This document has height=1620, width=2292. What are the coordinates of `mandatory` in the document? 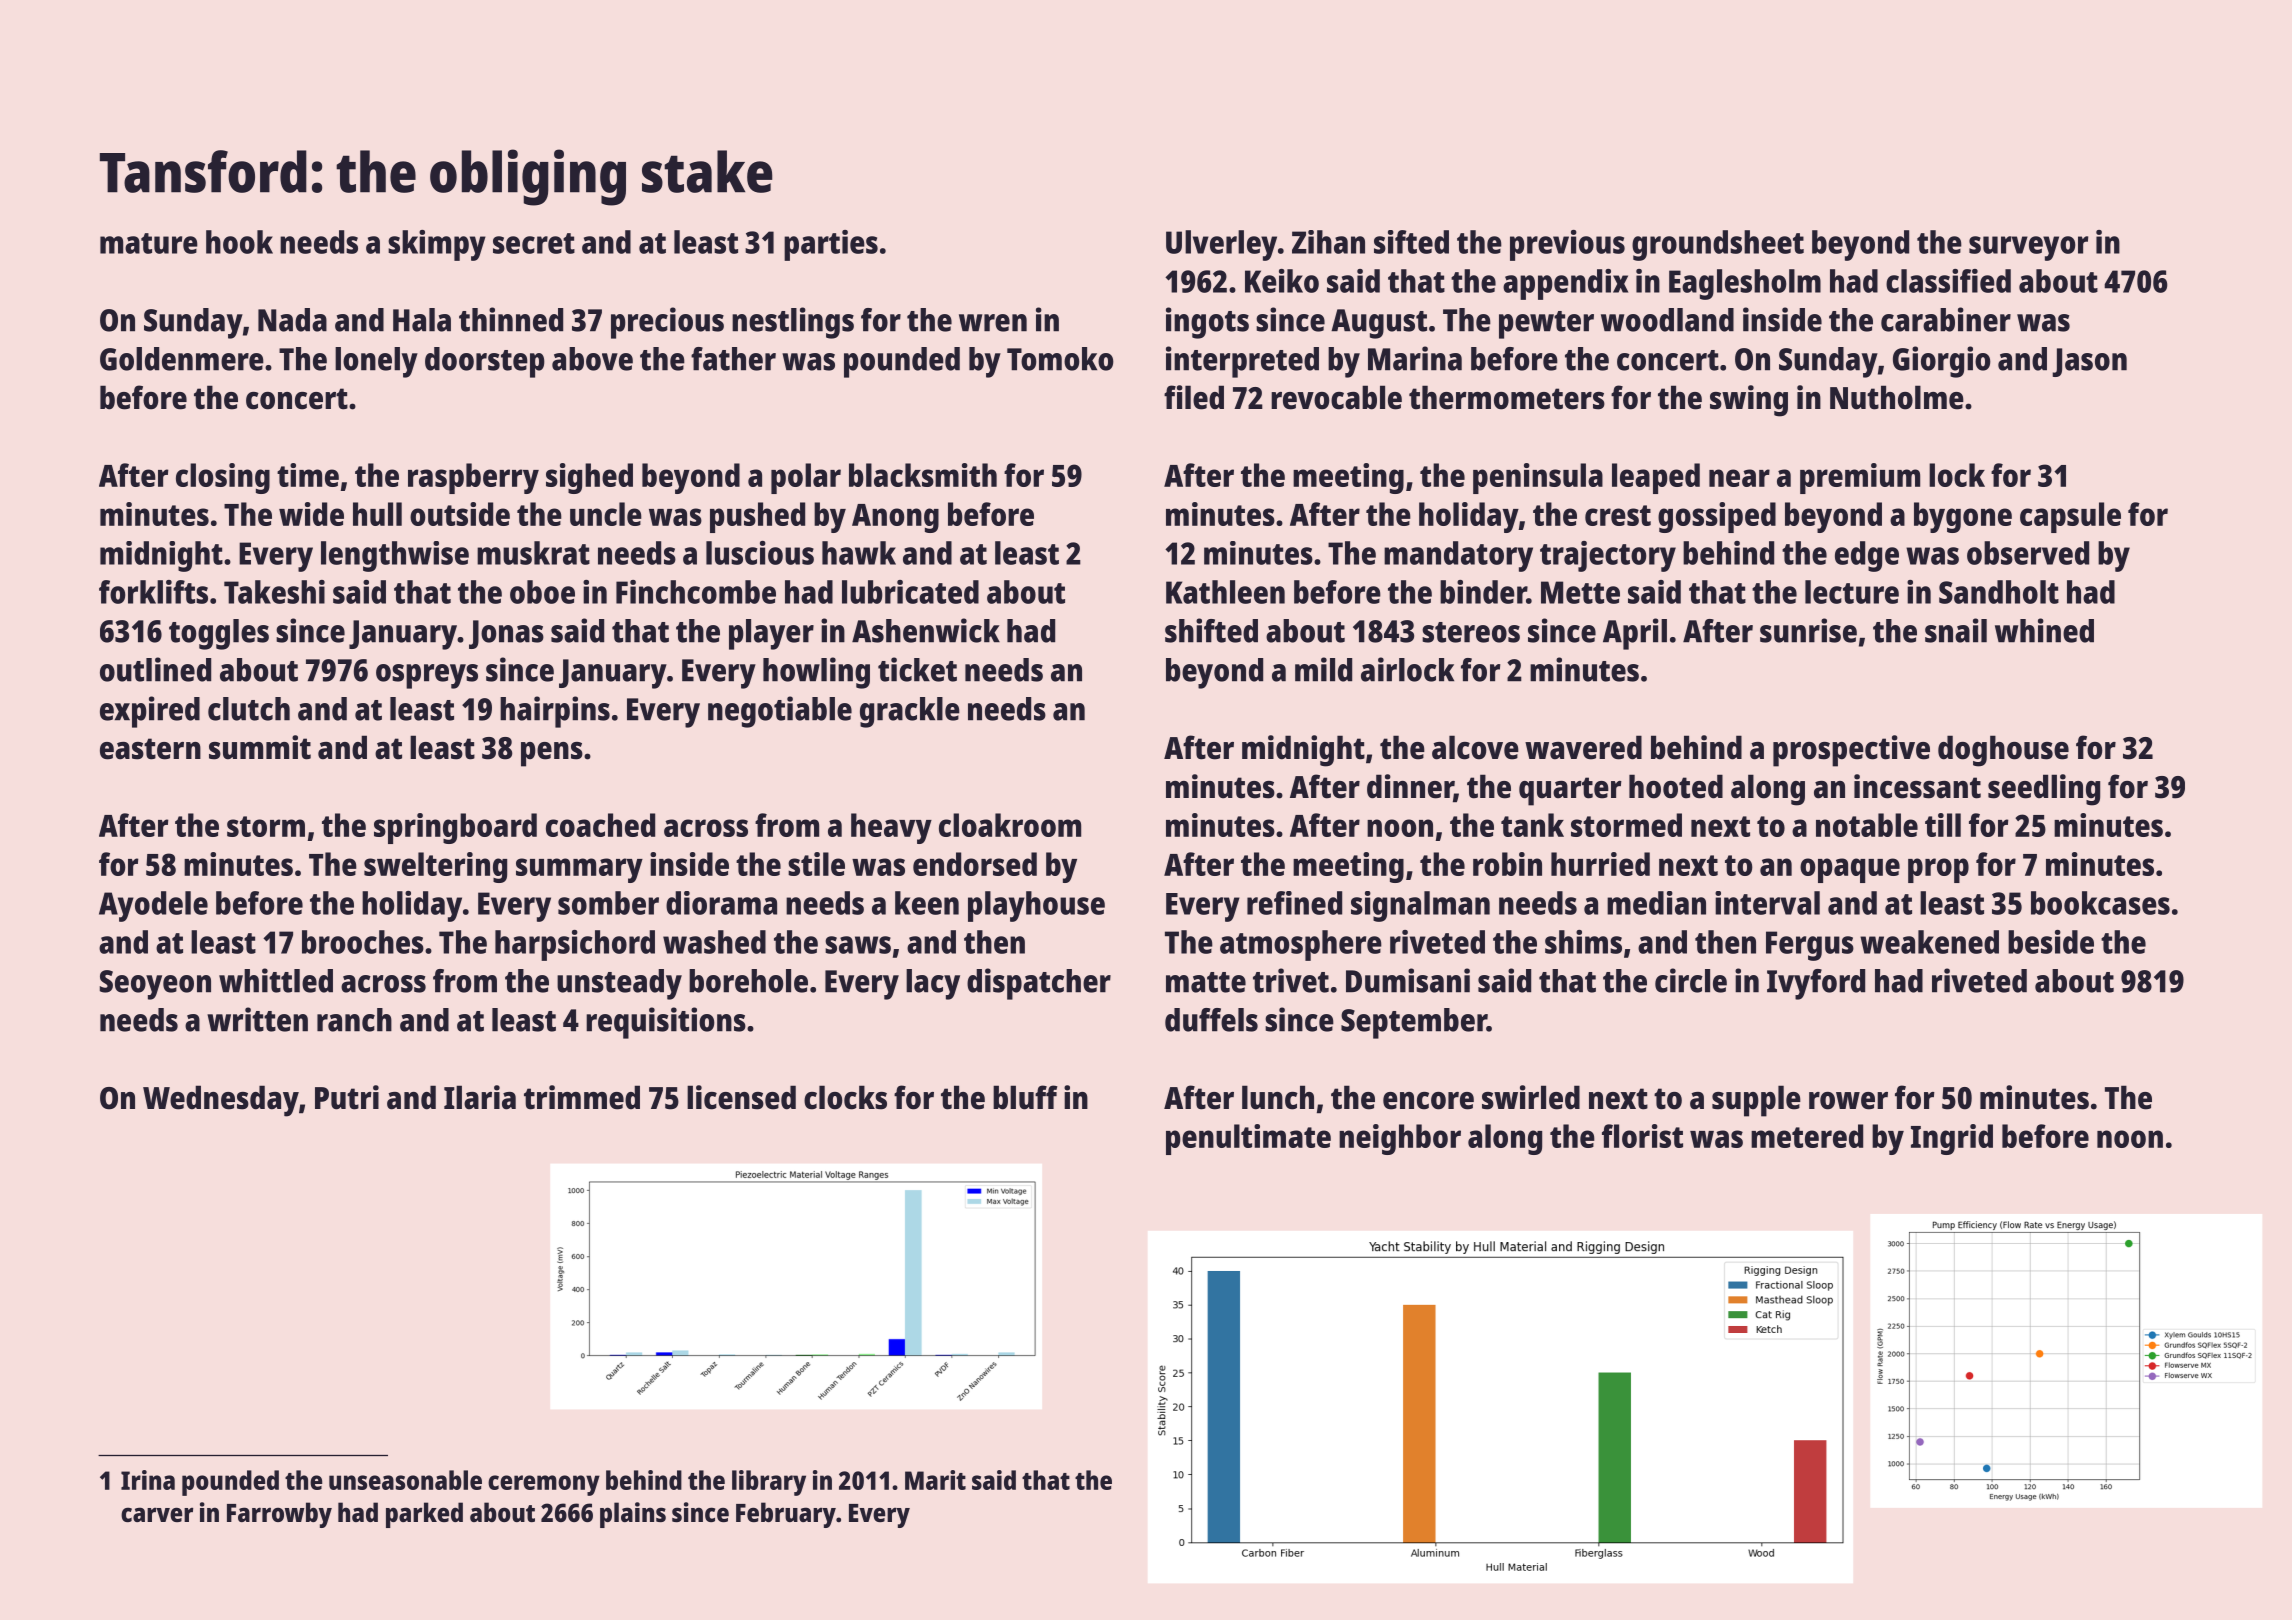 It's located at (1458, 556).
